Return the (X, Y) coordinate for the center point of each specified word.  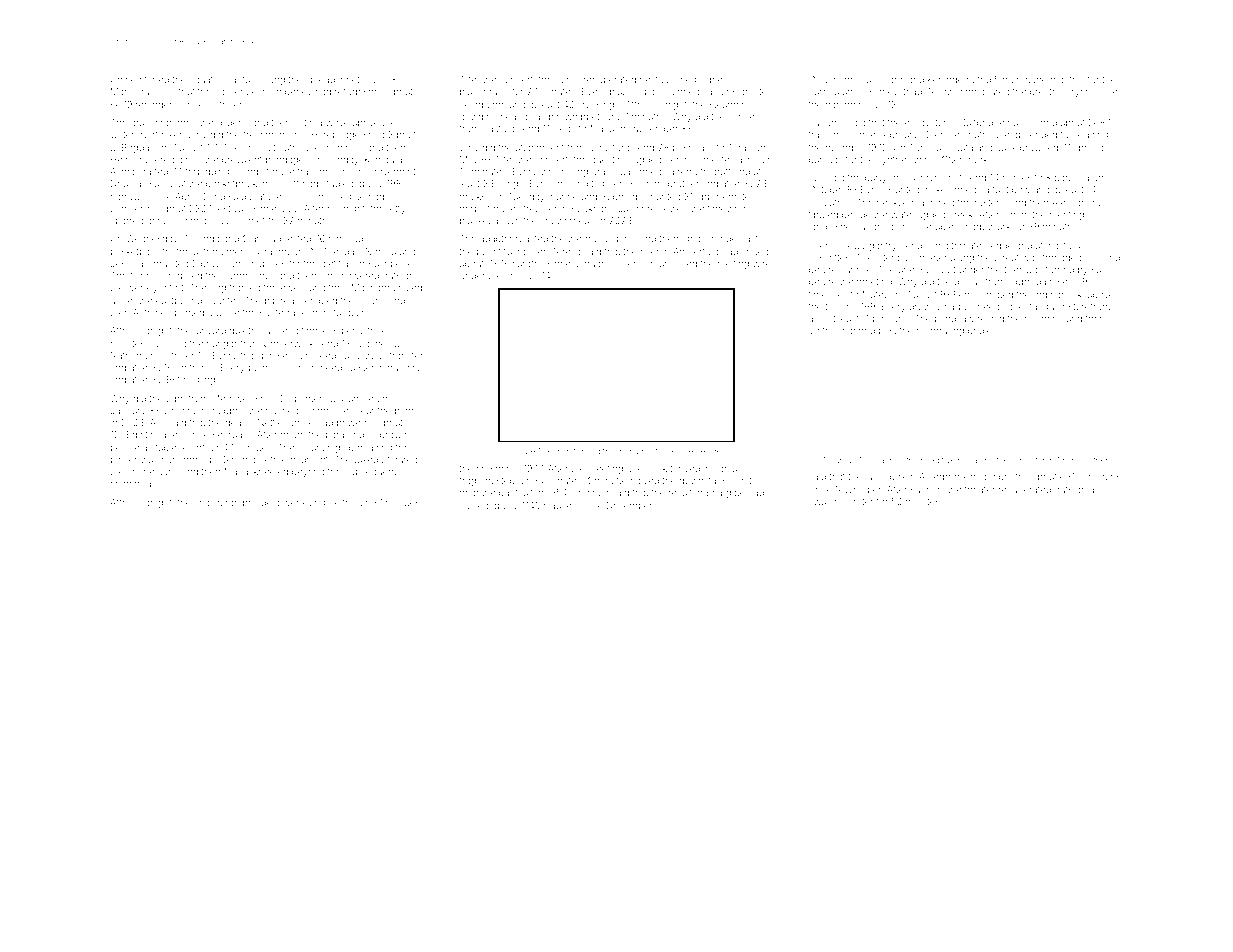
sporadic (1092, 148)
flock (1071, 134)
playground (484, 92)
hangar (222, 344)
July (289, 209)
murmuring (940, 331)
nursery (404, 369)
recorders (156, 104)
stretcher (537, 208)
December (629, 505)
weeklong (304, 503)
